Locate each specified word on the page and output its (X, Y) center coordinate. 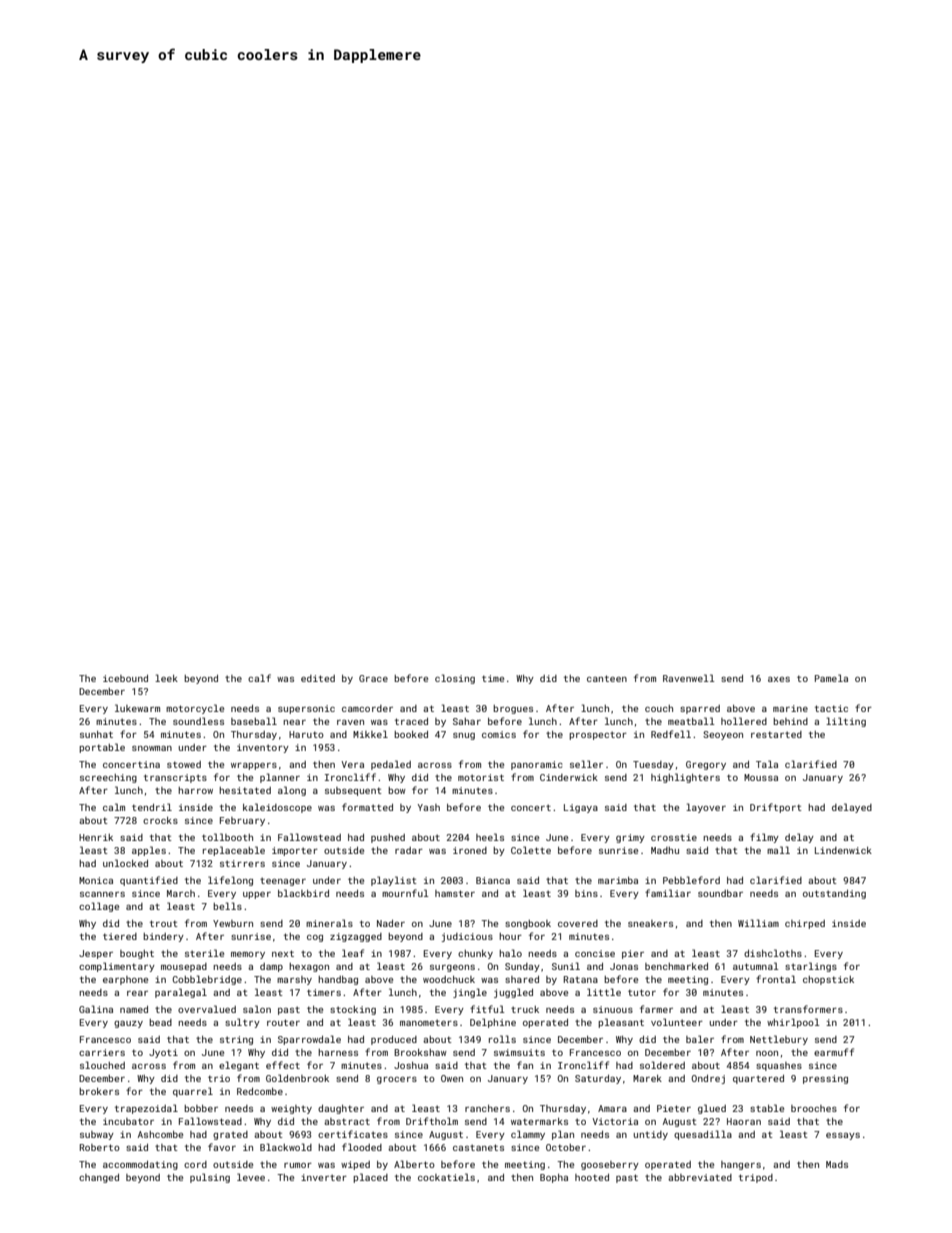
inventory (263, 748)
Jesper (96, 954)
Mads (837, 1164)
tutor (642, 992)
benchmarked (676, 966)
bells (227, 906)
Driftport (776, 808)
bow (397, 790)
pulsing (210, 1178)
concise (595, 953)
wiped (355, 1165)
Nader (391, 923)
